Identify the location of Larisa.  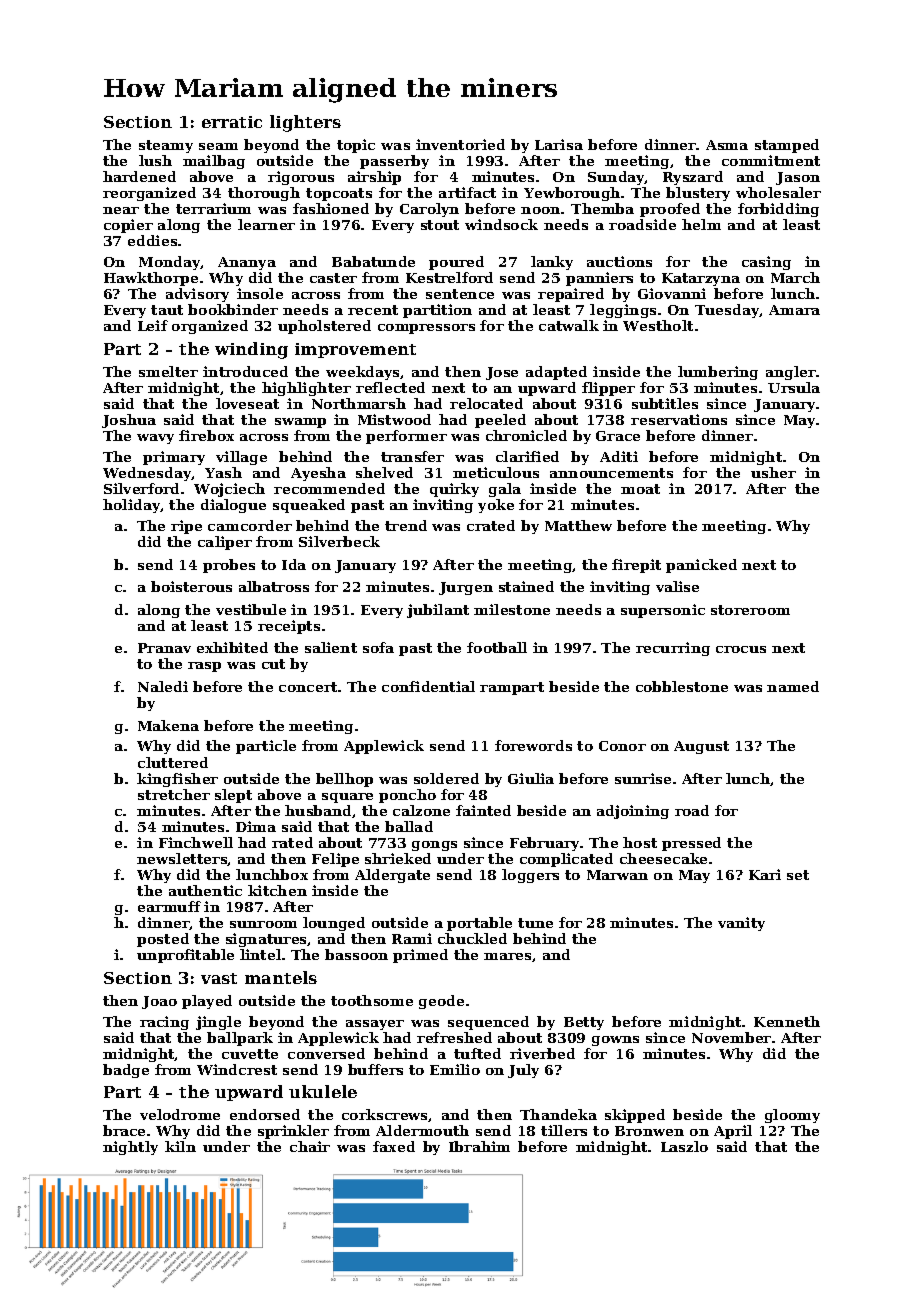
(559, 144).
